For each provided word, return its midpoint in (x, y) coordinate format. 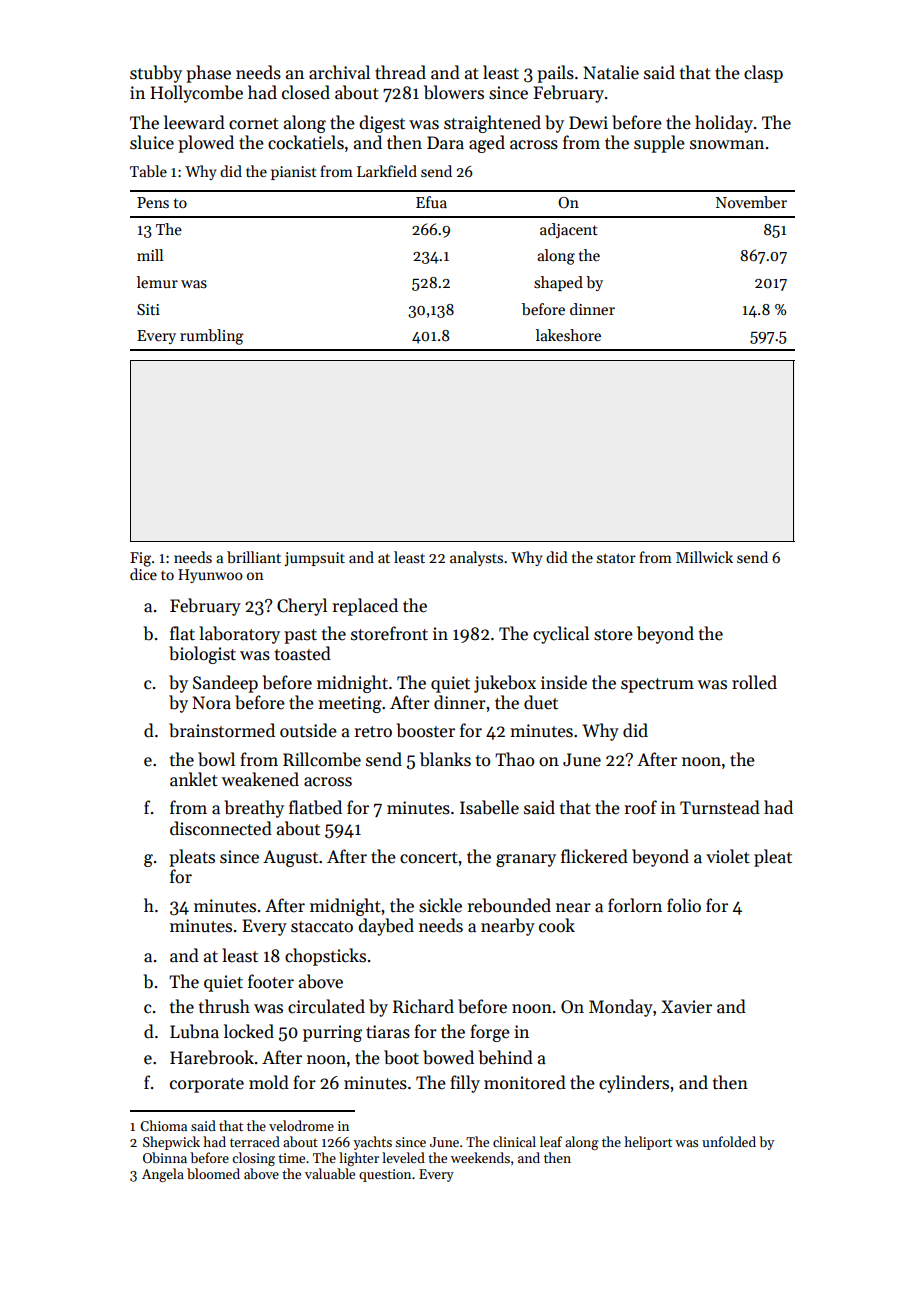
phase (208, 74)
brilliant (254, 557)
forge (490, 1033)
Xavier (686, 1007)
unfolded (729, 1141)
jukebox (505, 684)
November (751, 202)
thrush (224, 1006)
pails (555, 74)
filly (465, 1084)
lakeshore (568, 335)
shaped (558, 283)
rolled (754, 682)
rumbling (212, 337)
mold (269, 1082)
